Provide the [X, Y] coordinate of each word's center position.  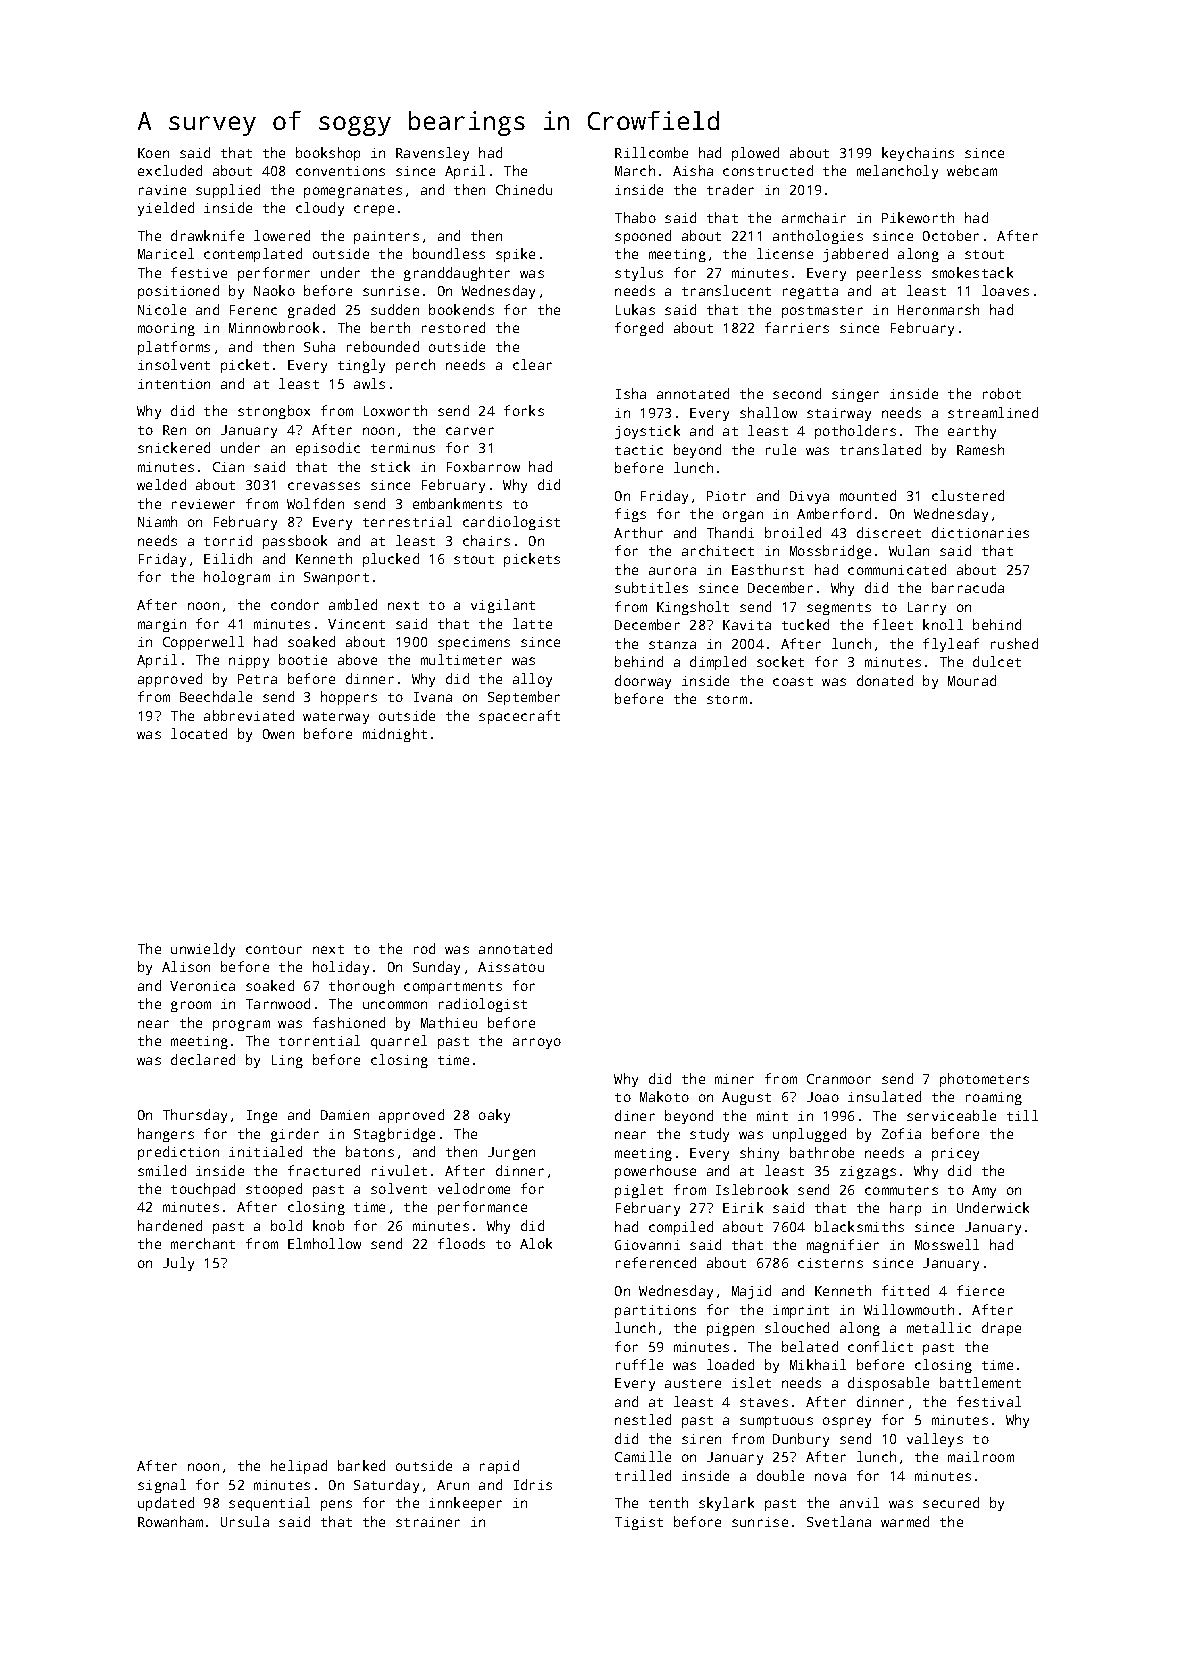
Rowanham [170, 1521]
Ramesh [980, 449]
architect [718, 550]
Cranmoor [839, 1079]
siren [701, 1439]
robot [1002, 393]
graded [311, 311]
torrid [228, 540]
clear [532, 364]
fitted [905, 1290]
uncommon [395, 1005]
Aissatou [511, 967]
